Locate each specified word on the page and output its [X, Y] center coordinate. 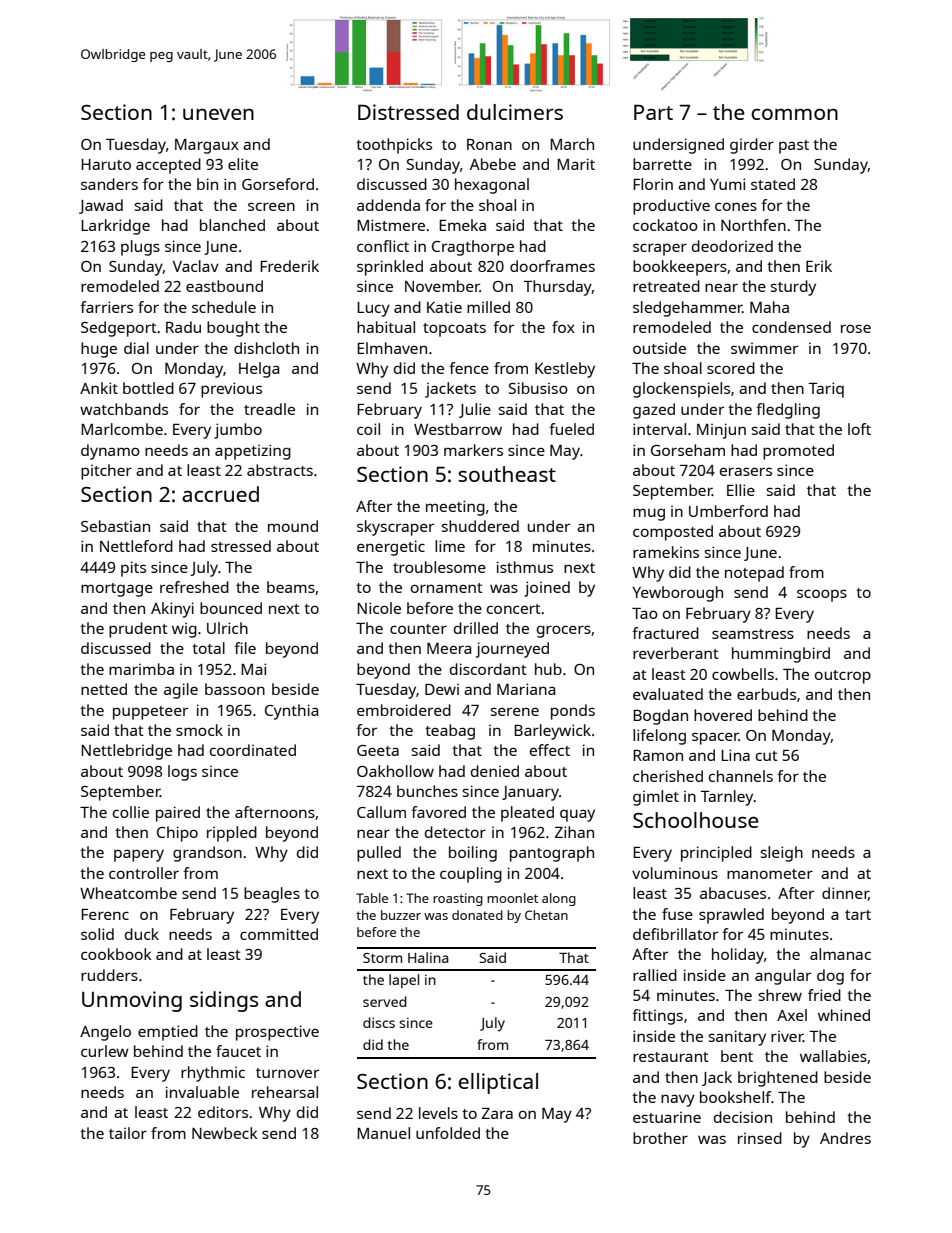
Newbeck [225, 1133]
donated [477, 915]
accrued [220, 494]
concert [514, 609]
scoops [822, 595]
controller [144, 873]
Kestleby [565, 370]
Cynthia [291, 712]
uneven [218, 114]
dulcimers [515, 112]
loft [859, 429]
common [794, 114]
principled [716, 854]
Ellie [741, 490]
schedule [224, 307]
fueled [571, 429]
